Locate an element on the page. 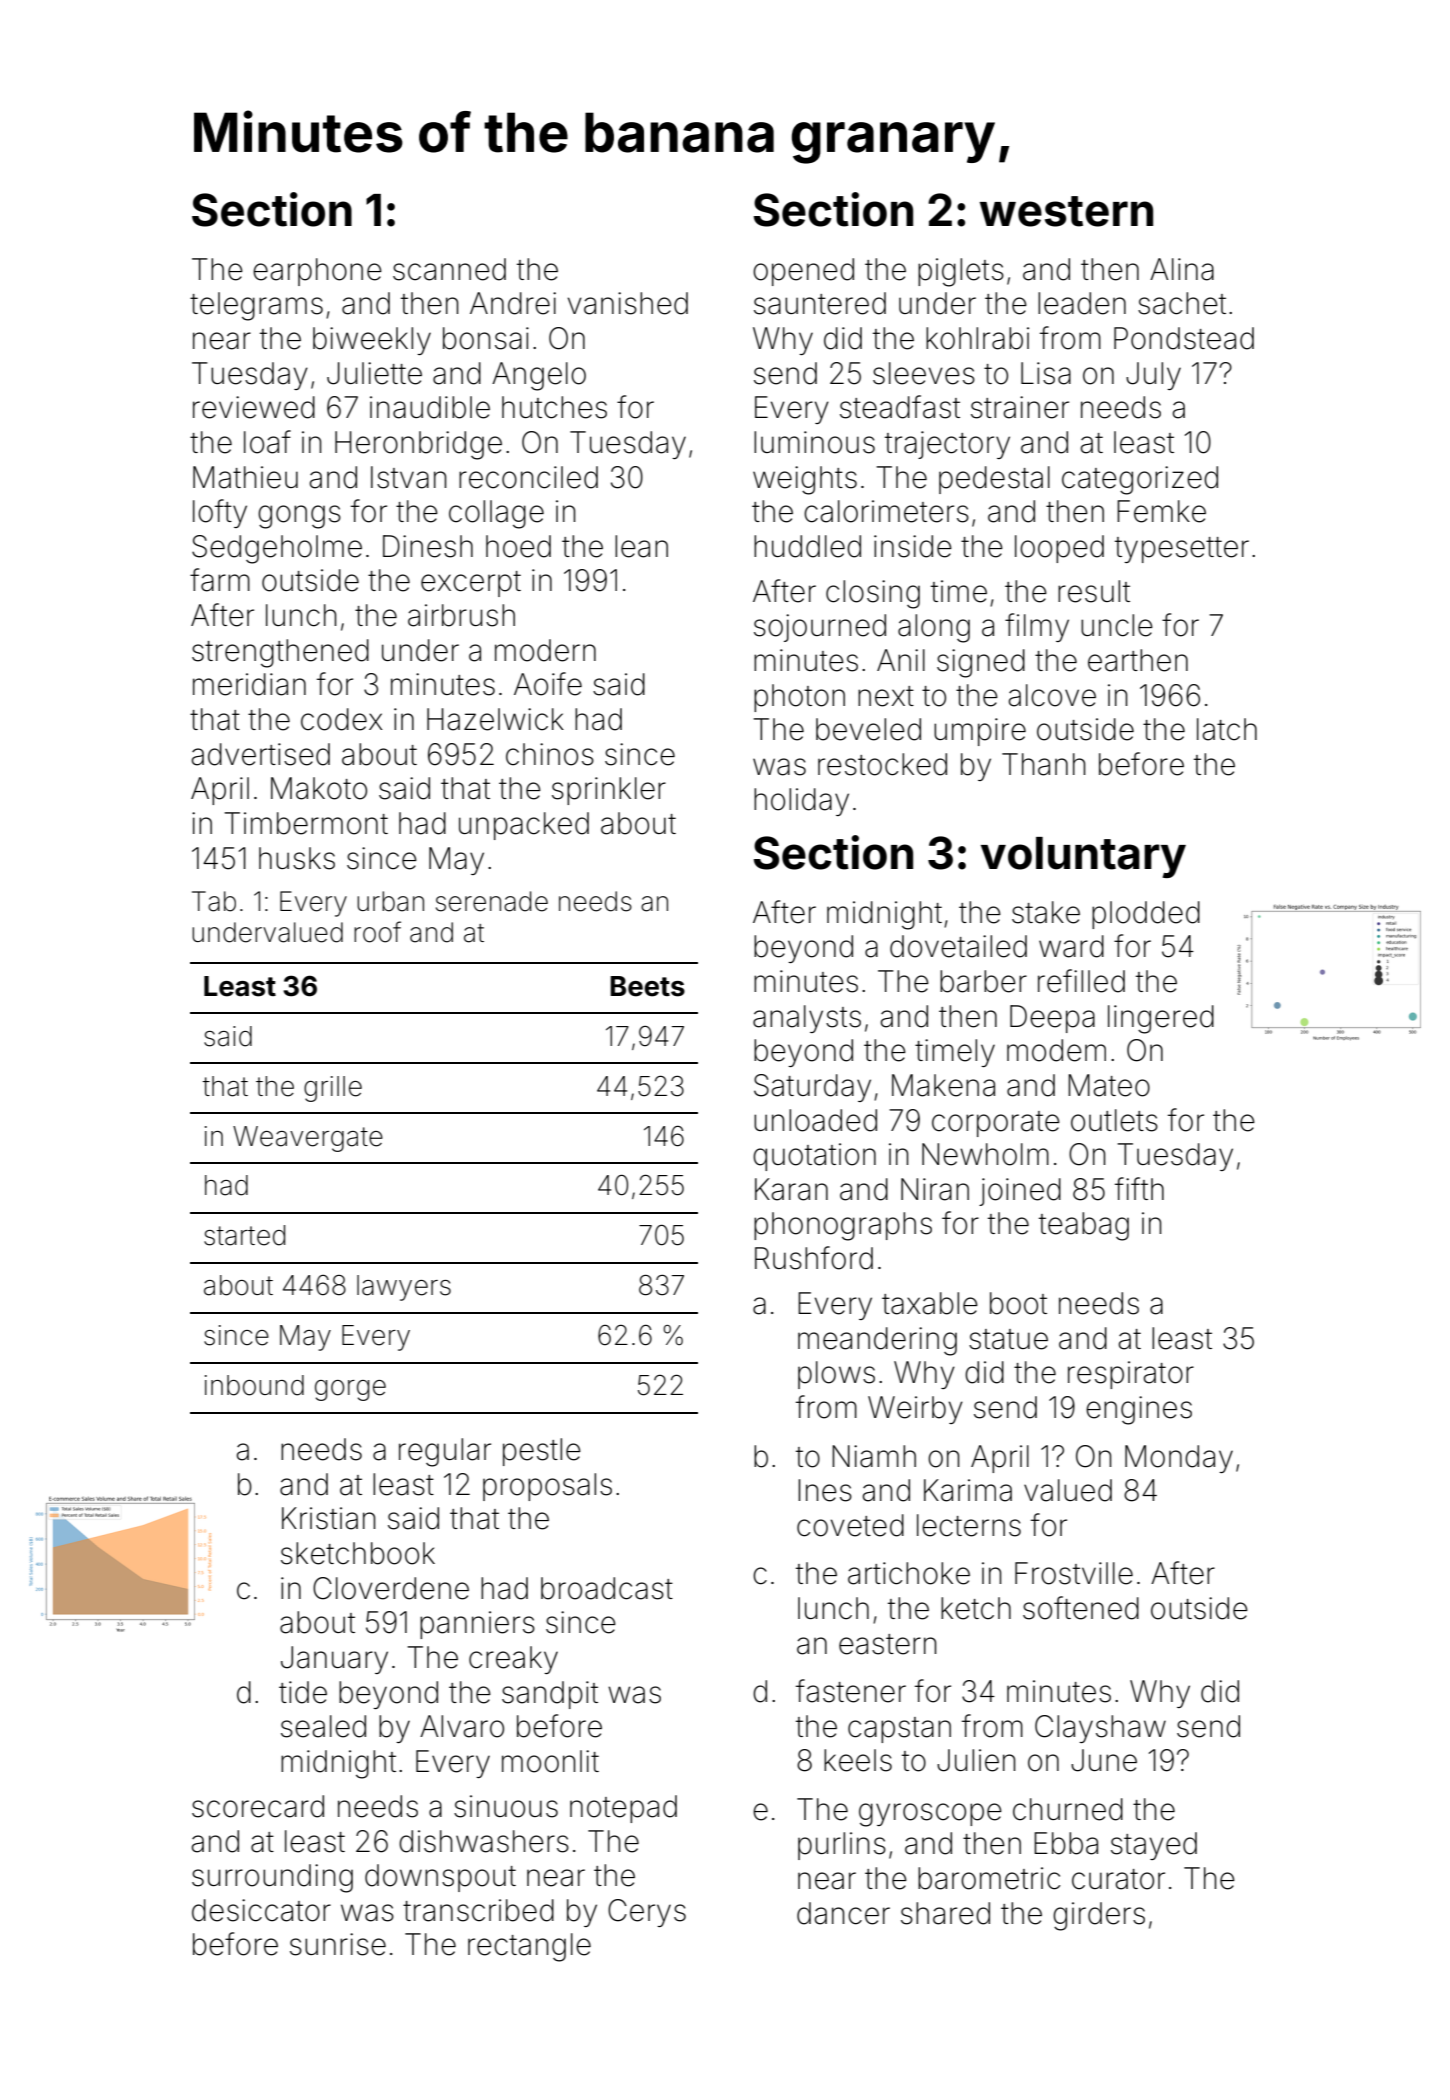 The image size is (1450, 2100). inbound is located at coordinates (254, 1385).
